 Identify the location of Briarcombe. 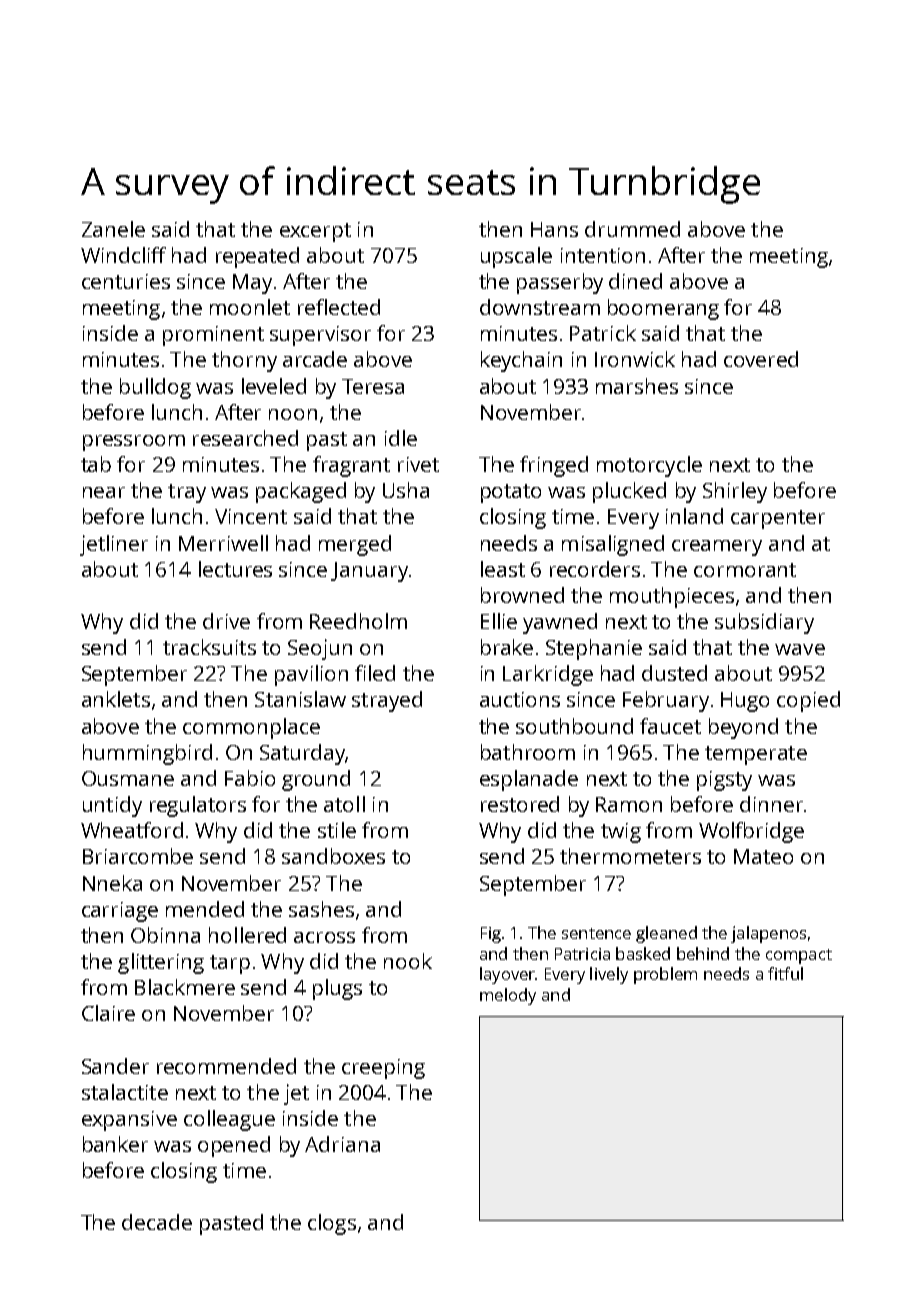
(138, 856).
